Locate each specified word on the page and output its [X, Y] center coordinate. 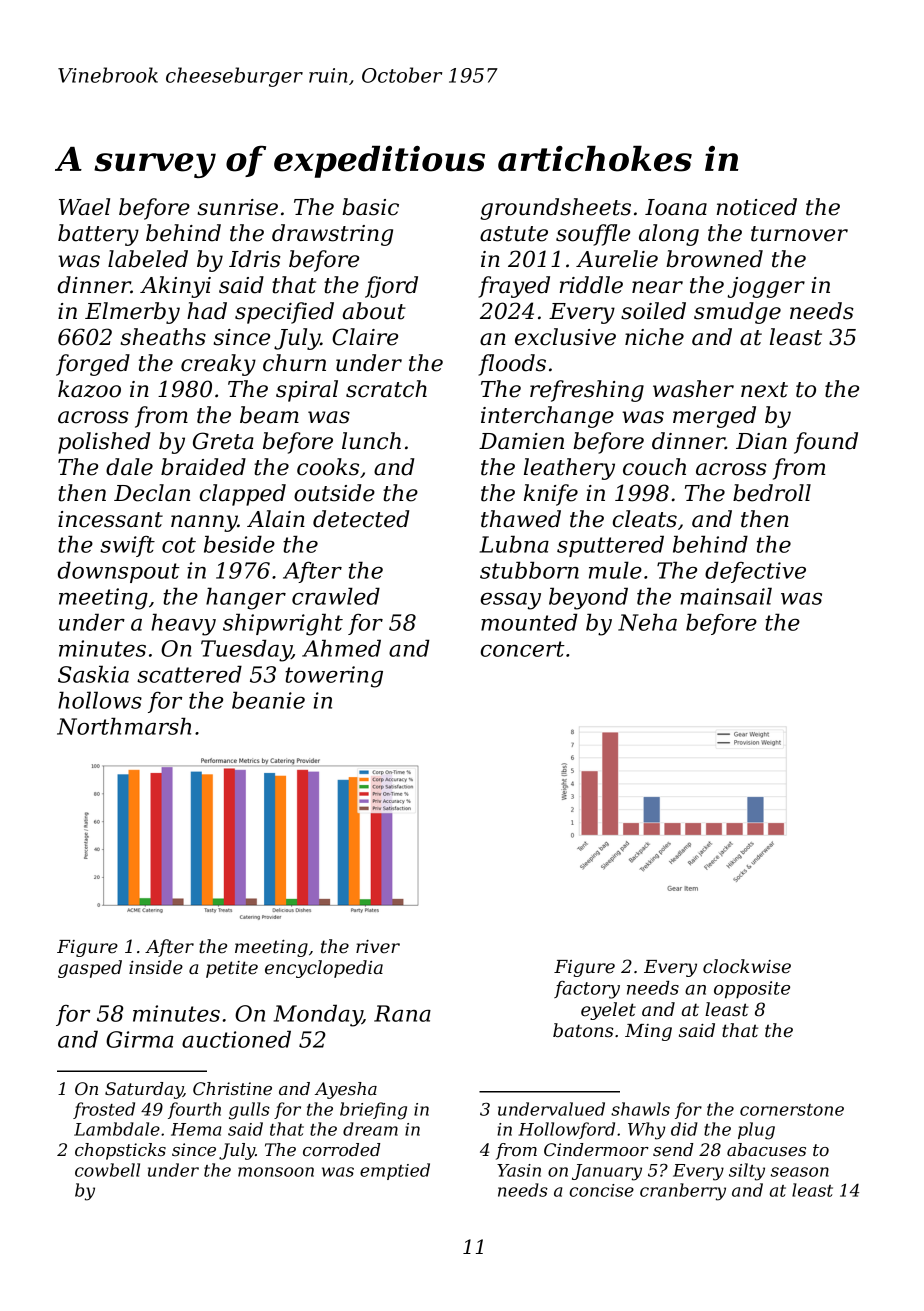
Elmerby [132, 313]
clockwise [747, 966]
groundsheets [555, 209]
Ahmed [341, 648]
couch [654, 467]
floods [512, 365]
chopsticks [120, 1151]
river [378, 947]
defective [755, 572]
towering [334, 677]
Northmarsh [124, 726]
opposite [752, 990]
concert [523, 649]
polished [104, 443]
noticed [757, 207]
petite [232, 969]
